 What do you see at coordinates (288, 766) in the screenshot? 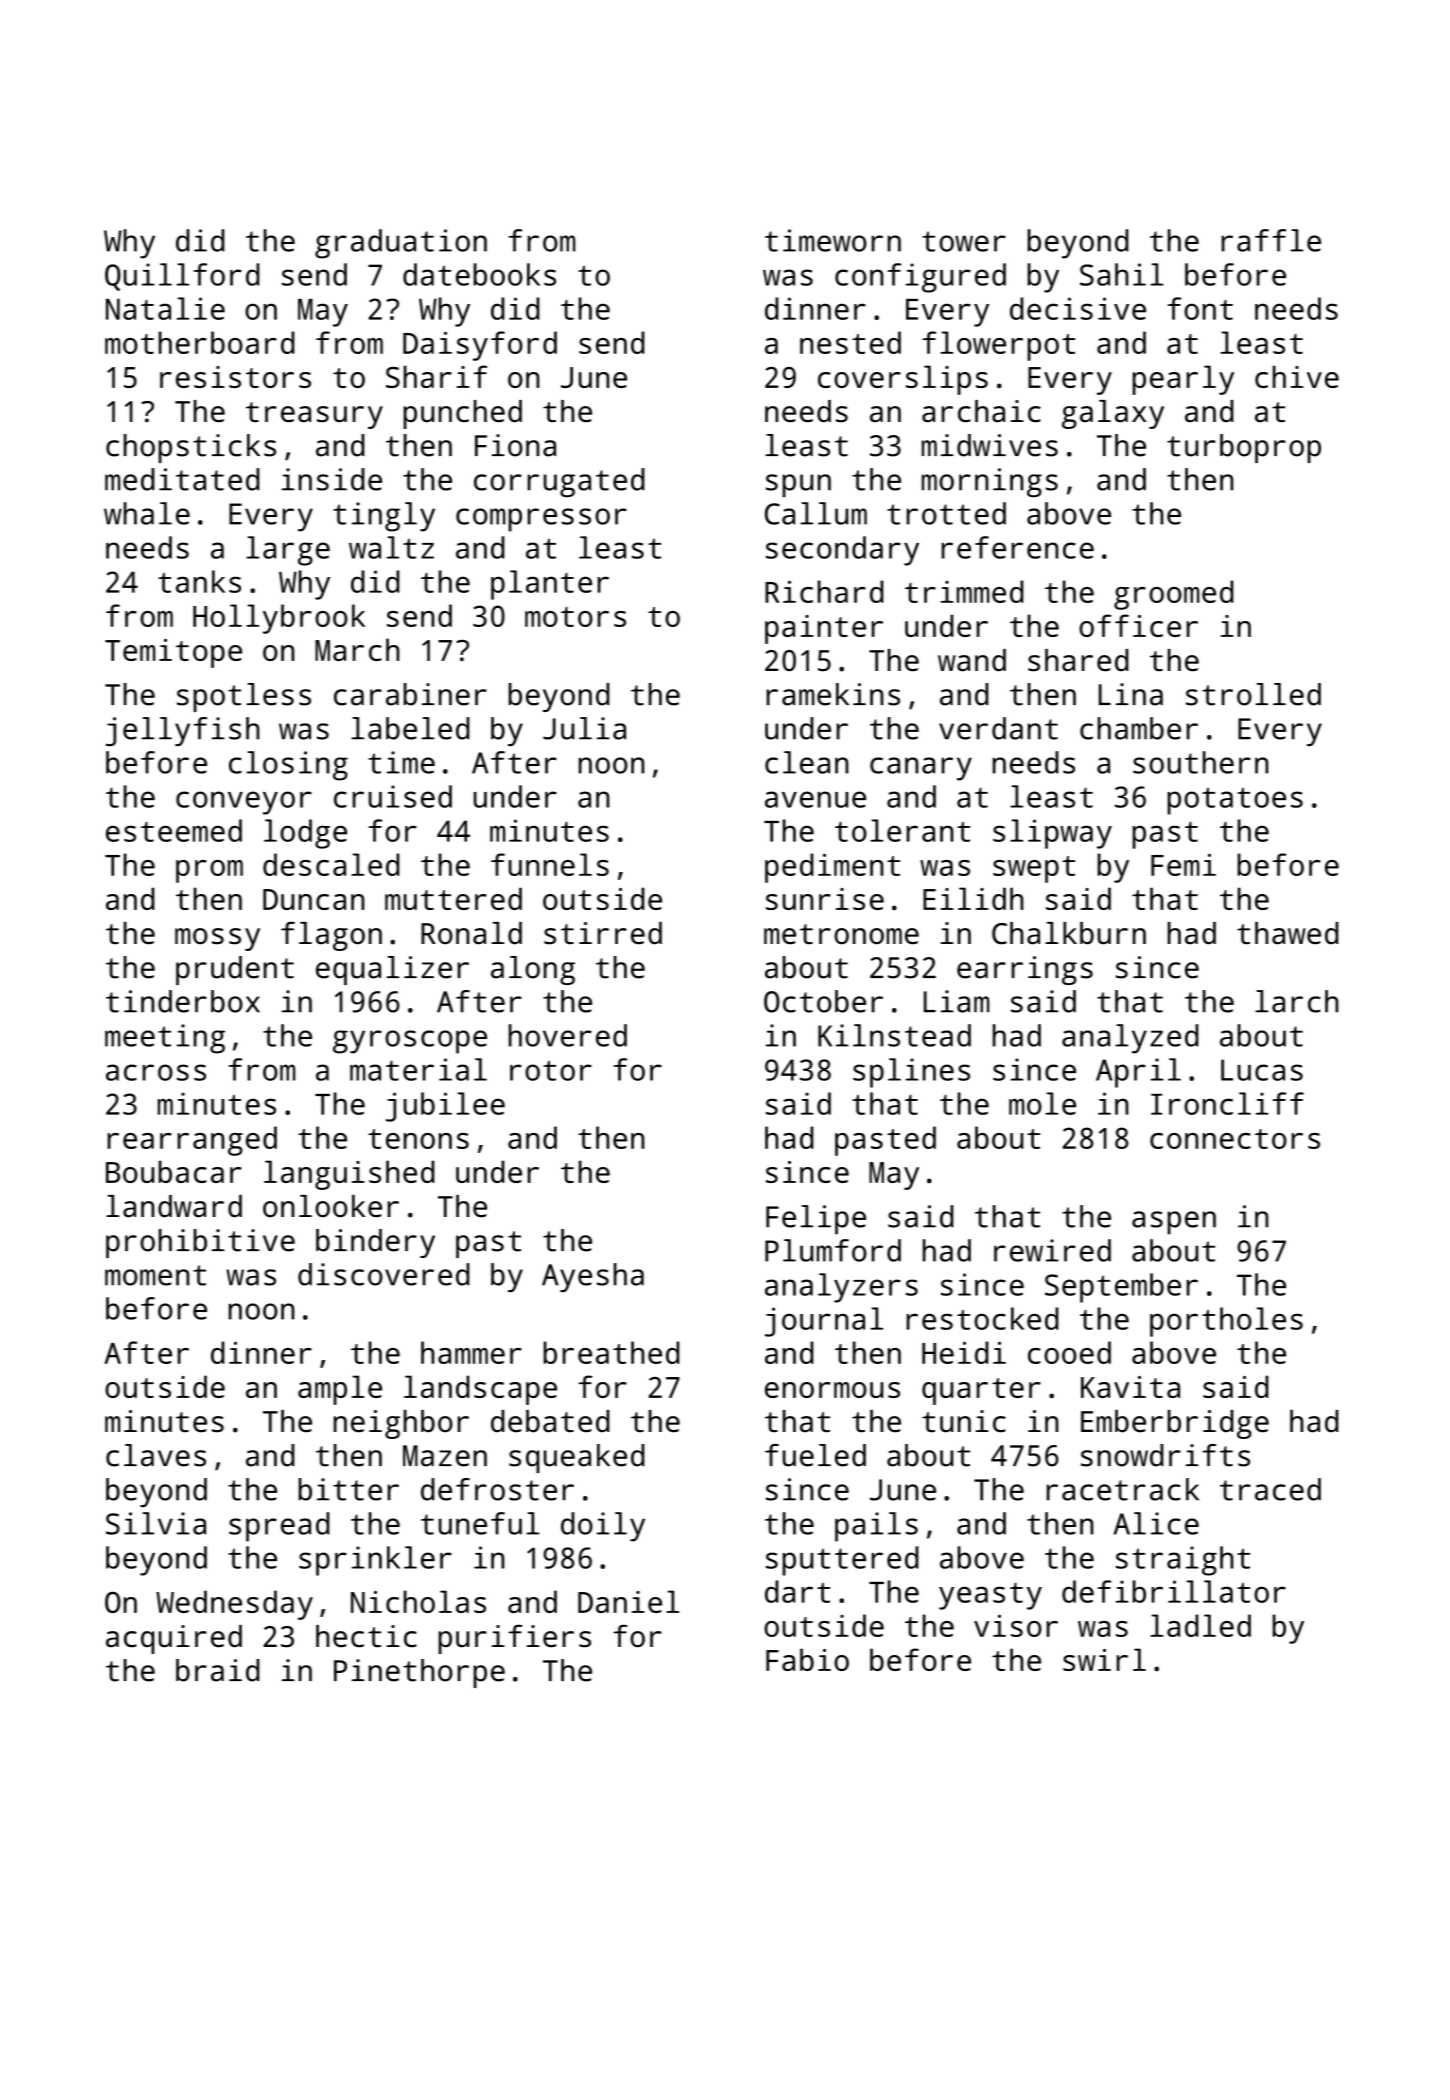
I see `closing` at bounding box center [288, 766].
